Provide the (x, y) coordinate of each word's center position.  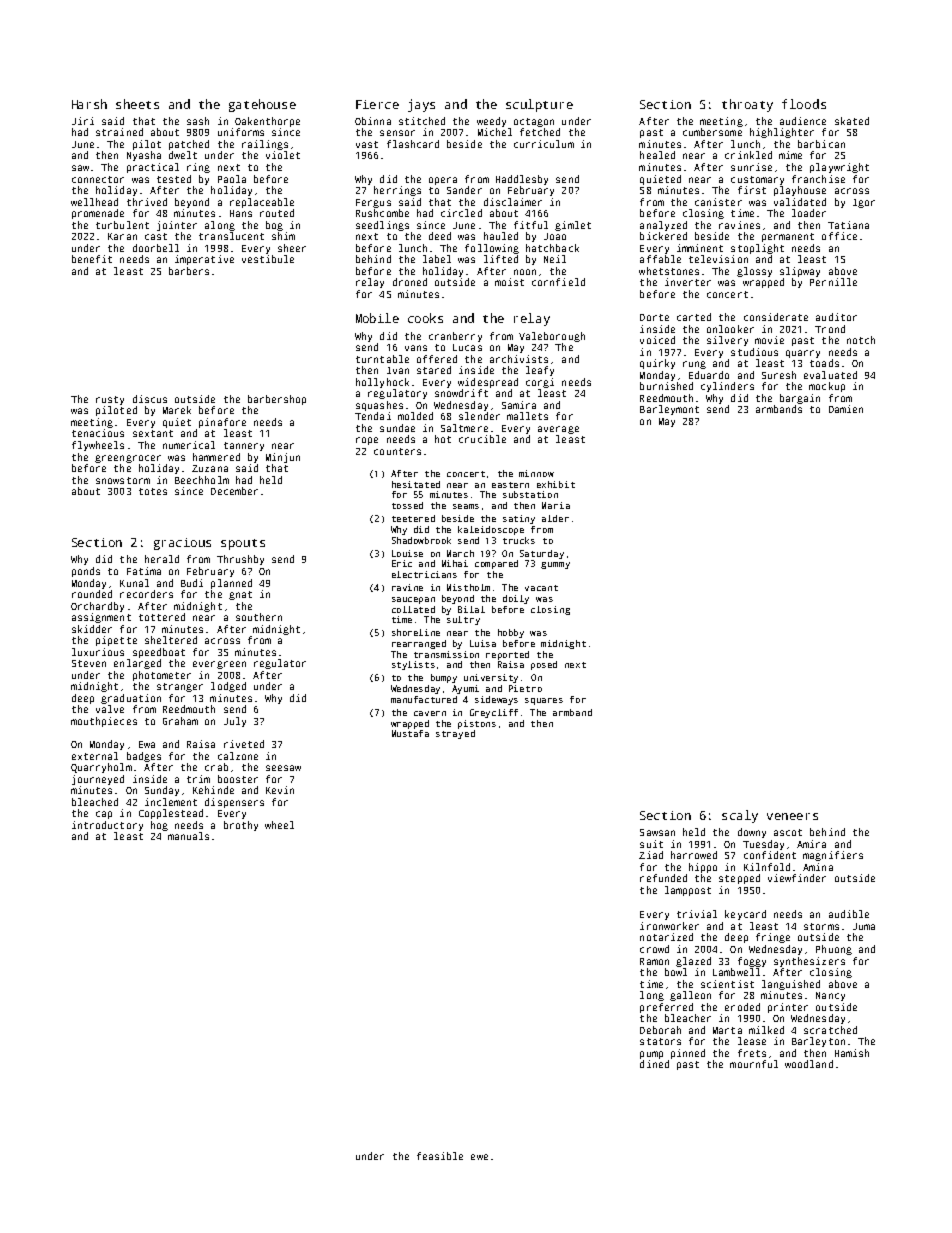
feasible (440, 1156)
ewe (479, 1157)
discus (150, 399)
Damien (846, 409)
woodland (809, 1064)
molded (415, 416)
